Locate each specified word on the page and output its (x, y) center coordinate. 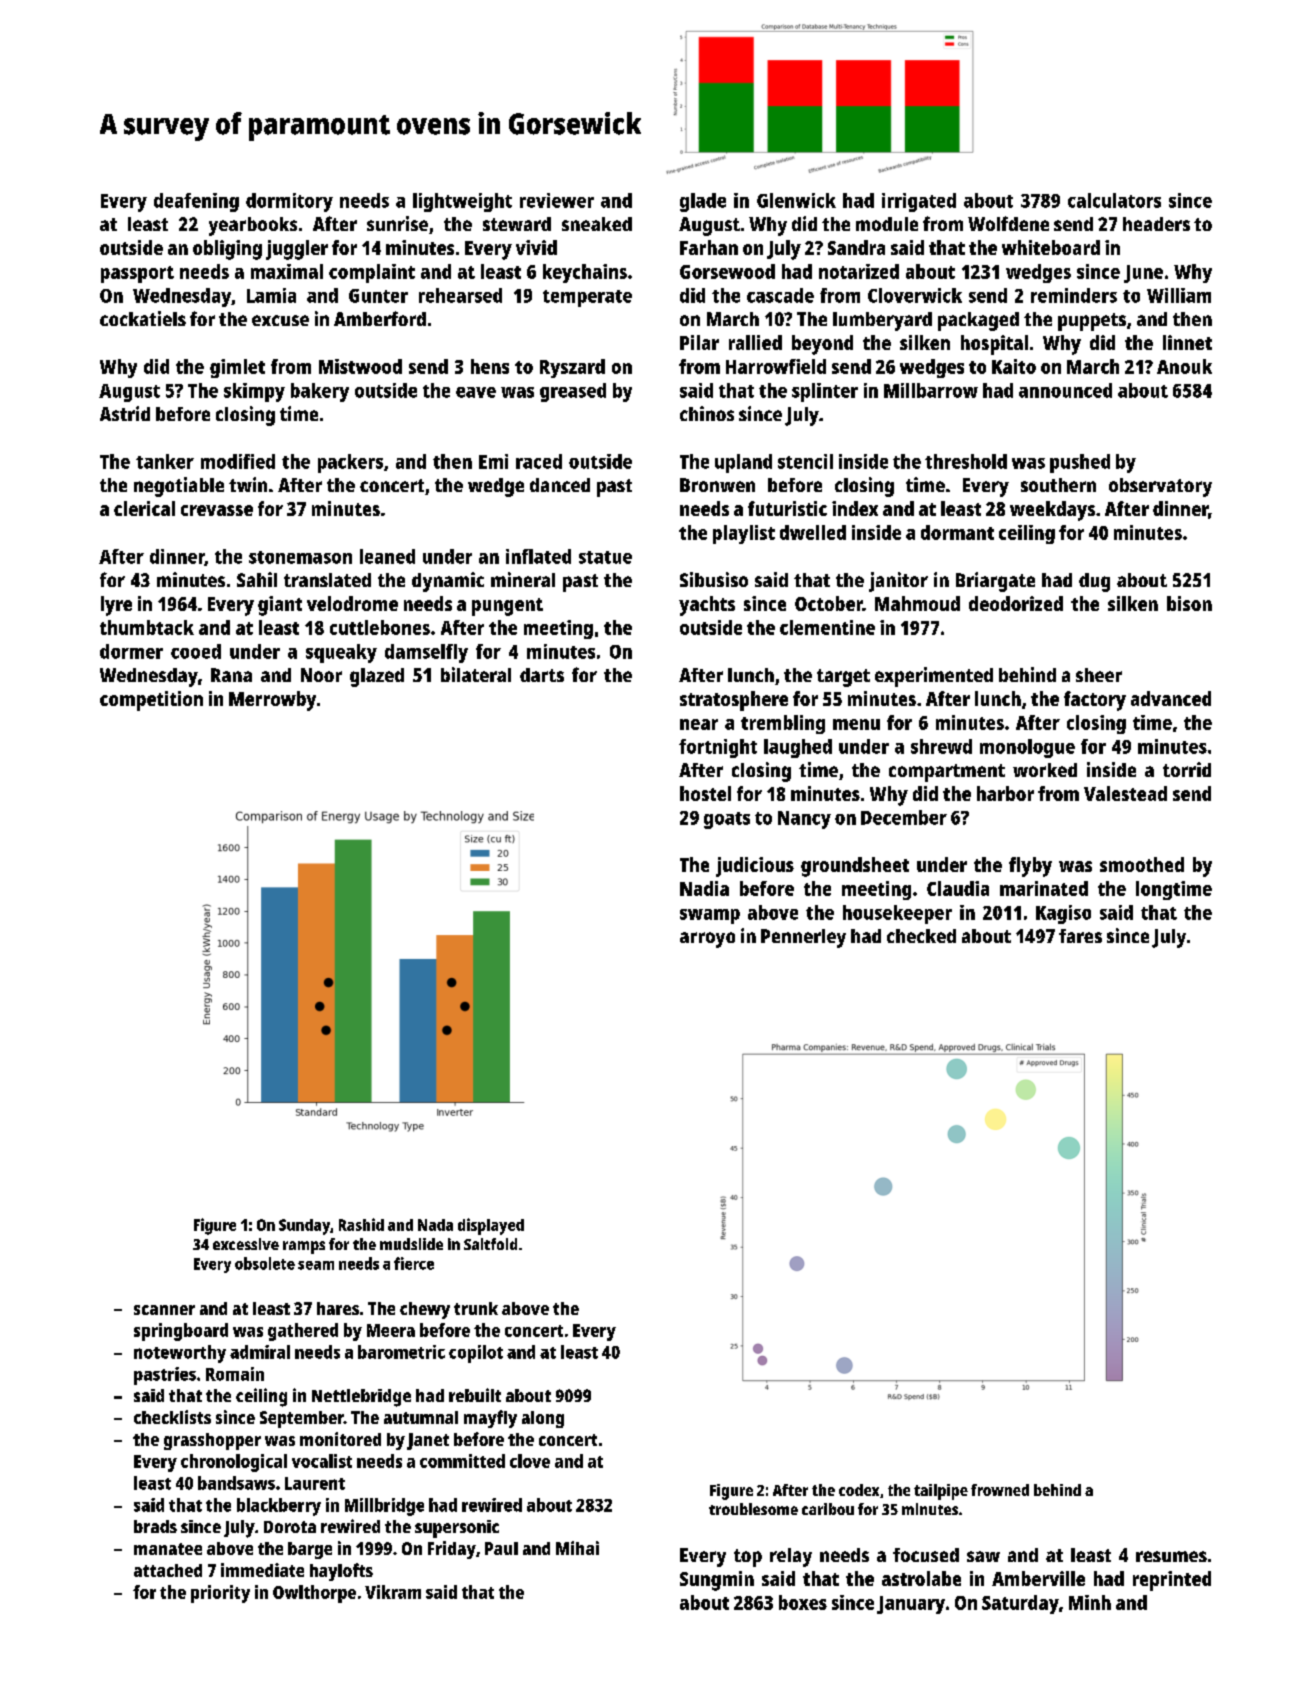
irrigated (919, 202)
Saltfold (490, 1244)
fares (1080, 936)
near (699, 724)
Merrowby (272, 701)
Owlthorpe (314, 1594)
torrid (1187, 769)
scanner (164, 1310)
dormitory (289, 202)
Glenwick (796, 200)
